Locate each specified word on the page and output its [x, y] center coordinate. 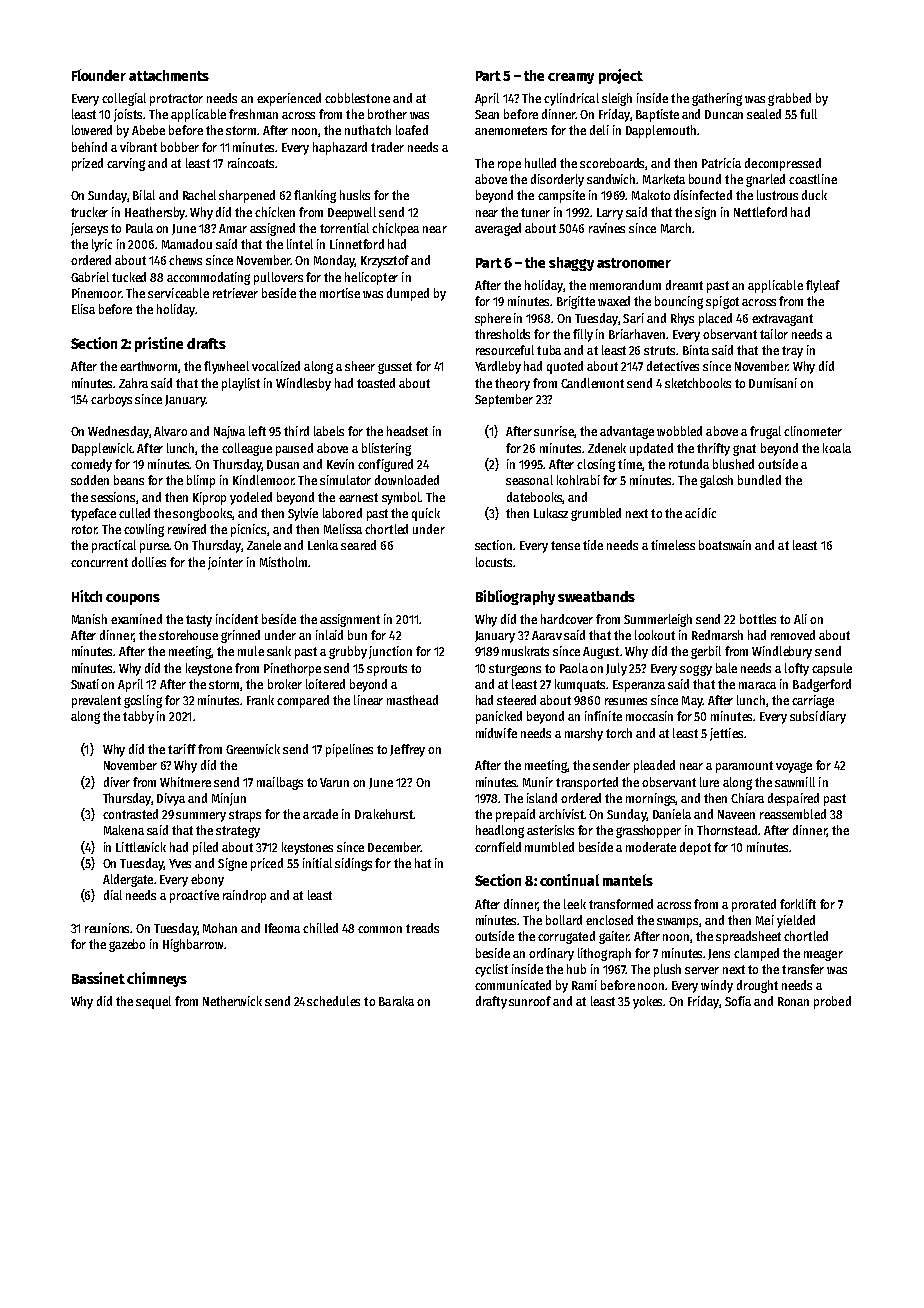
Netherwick [232, 1001]
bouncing [679, 302]
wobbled [679, 431]
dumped [408, 294]
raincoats [251, 163]
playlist [241, 384]
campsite [561, 196]
